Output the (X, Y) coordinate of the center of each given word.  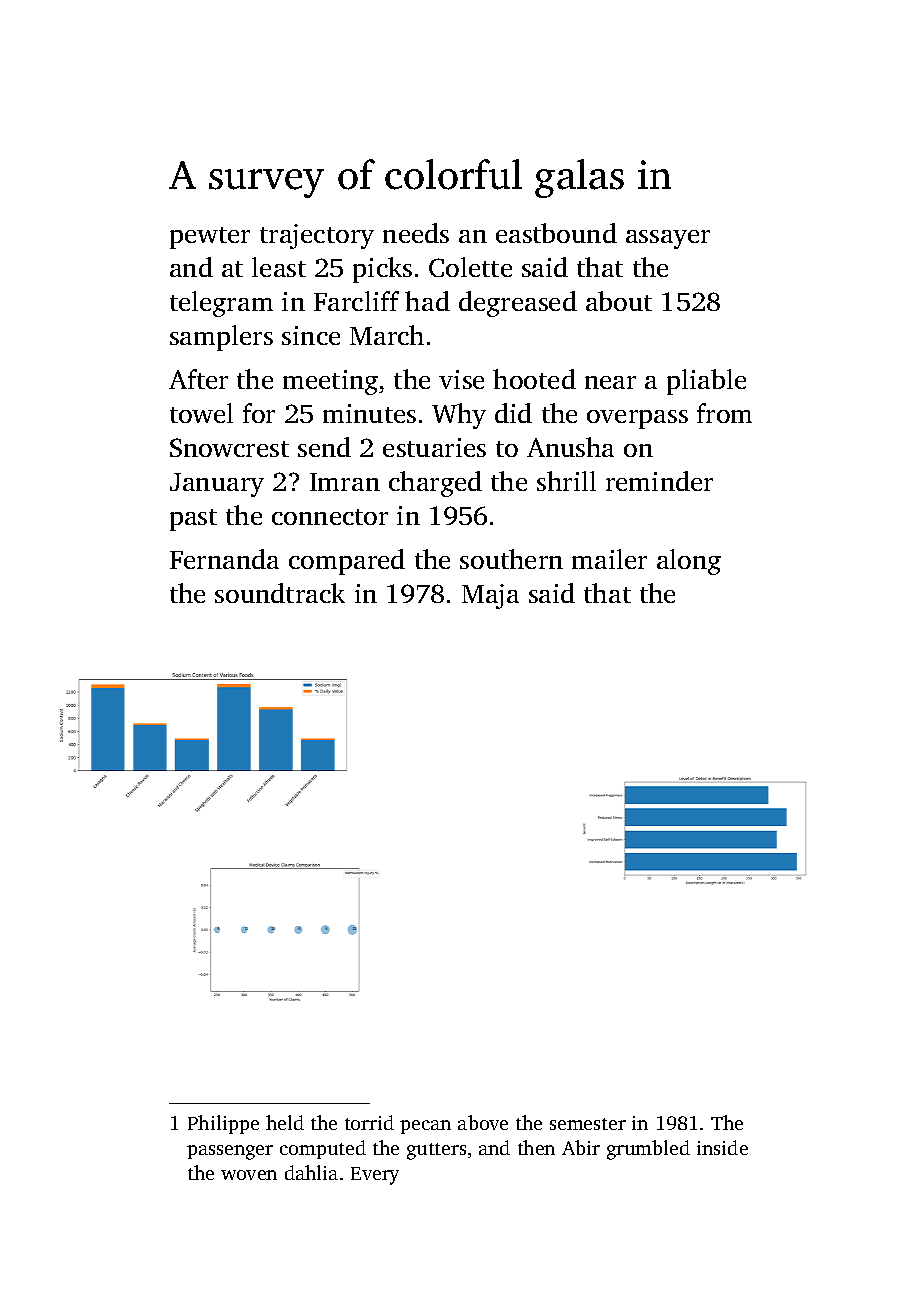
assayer (668, 239)
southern (511, 559)
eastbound (556, 233)
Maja (490, 596)
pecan (425, 1127)
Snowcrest (229, 447)
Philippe (223, 1124)
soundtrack (280, 593)
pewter (210, 238)
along (689, 562)
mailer (609, 559)
